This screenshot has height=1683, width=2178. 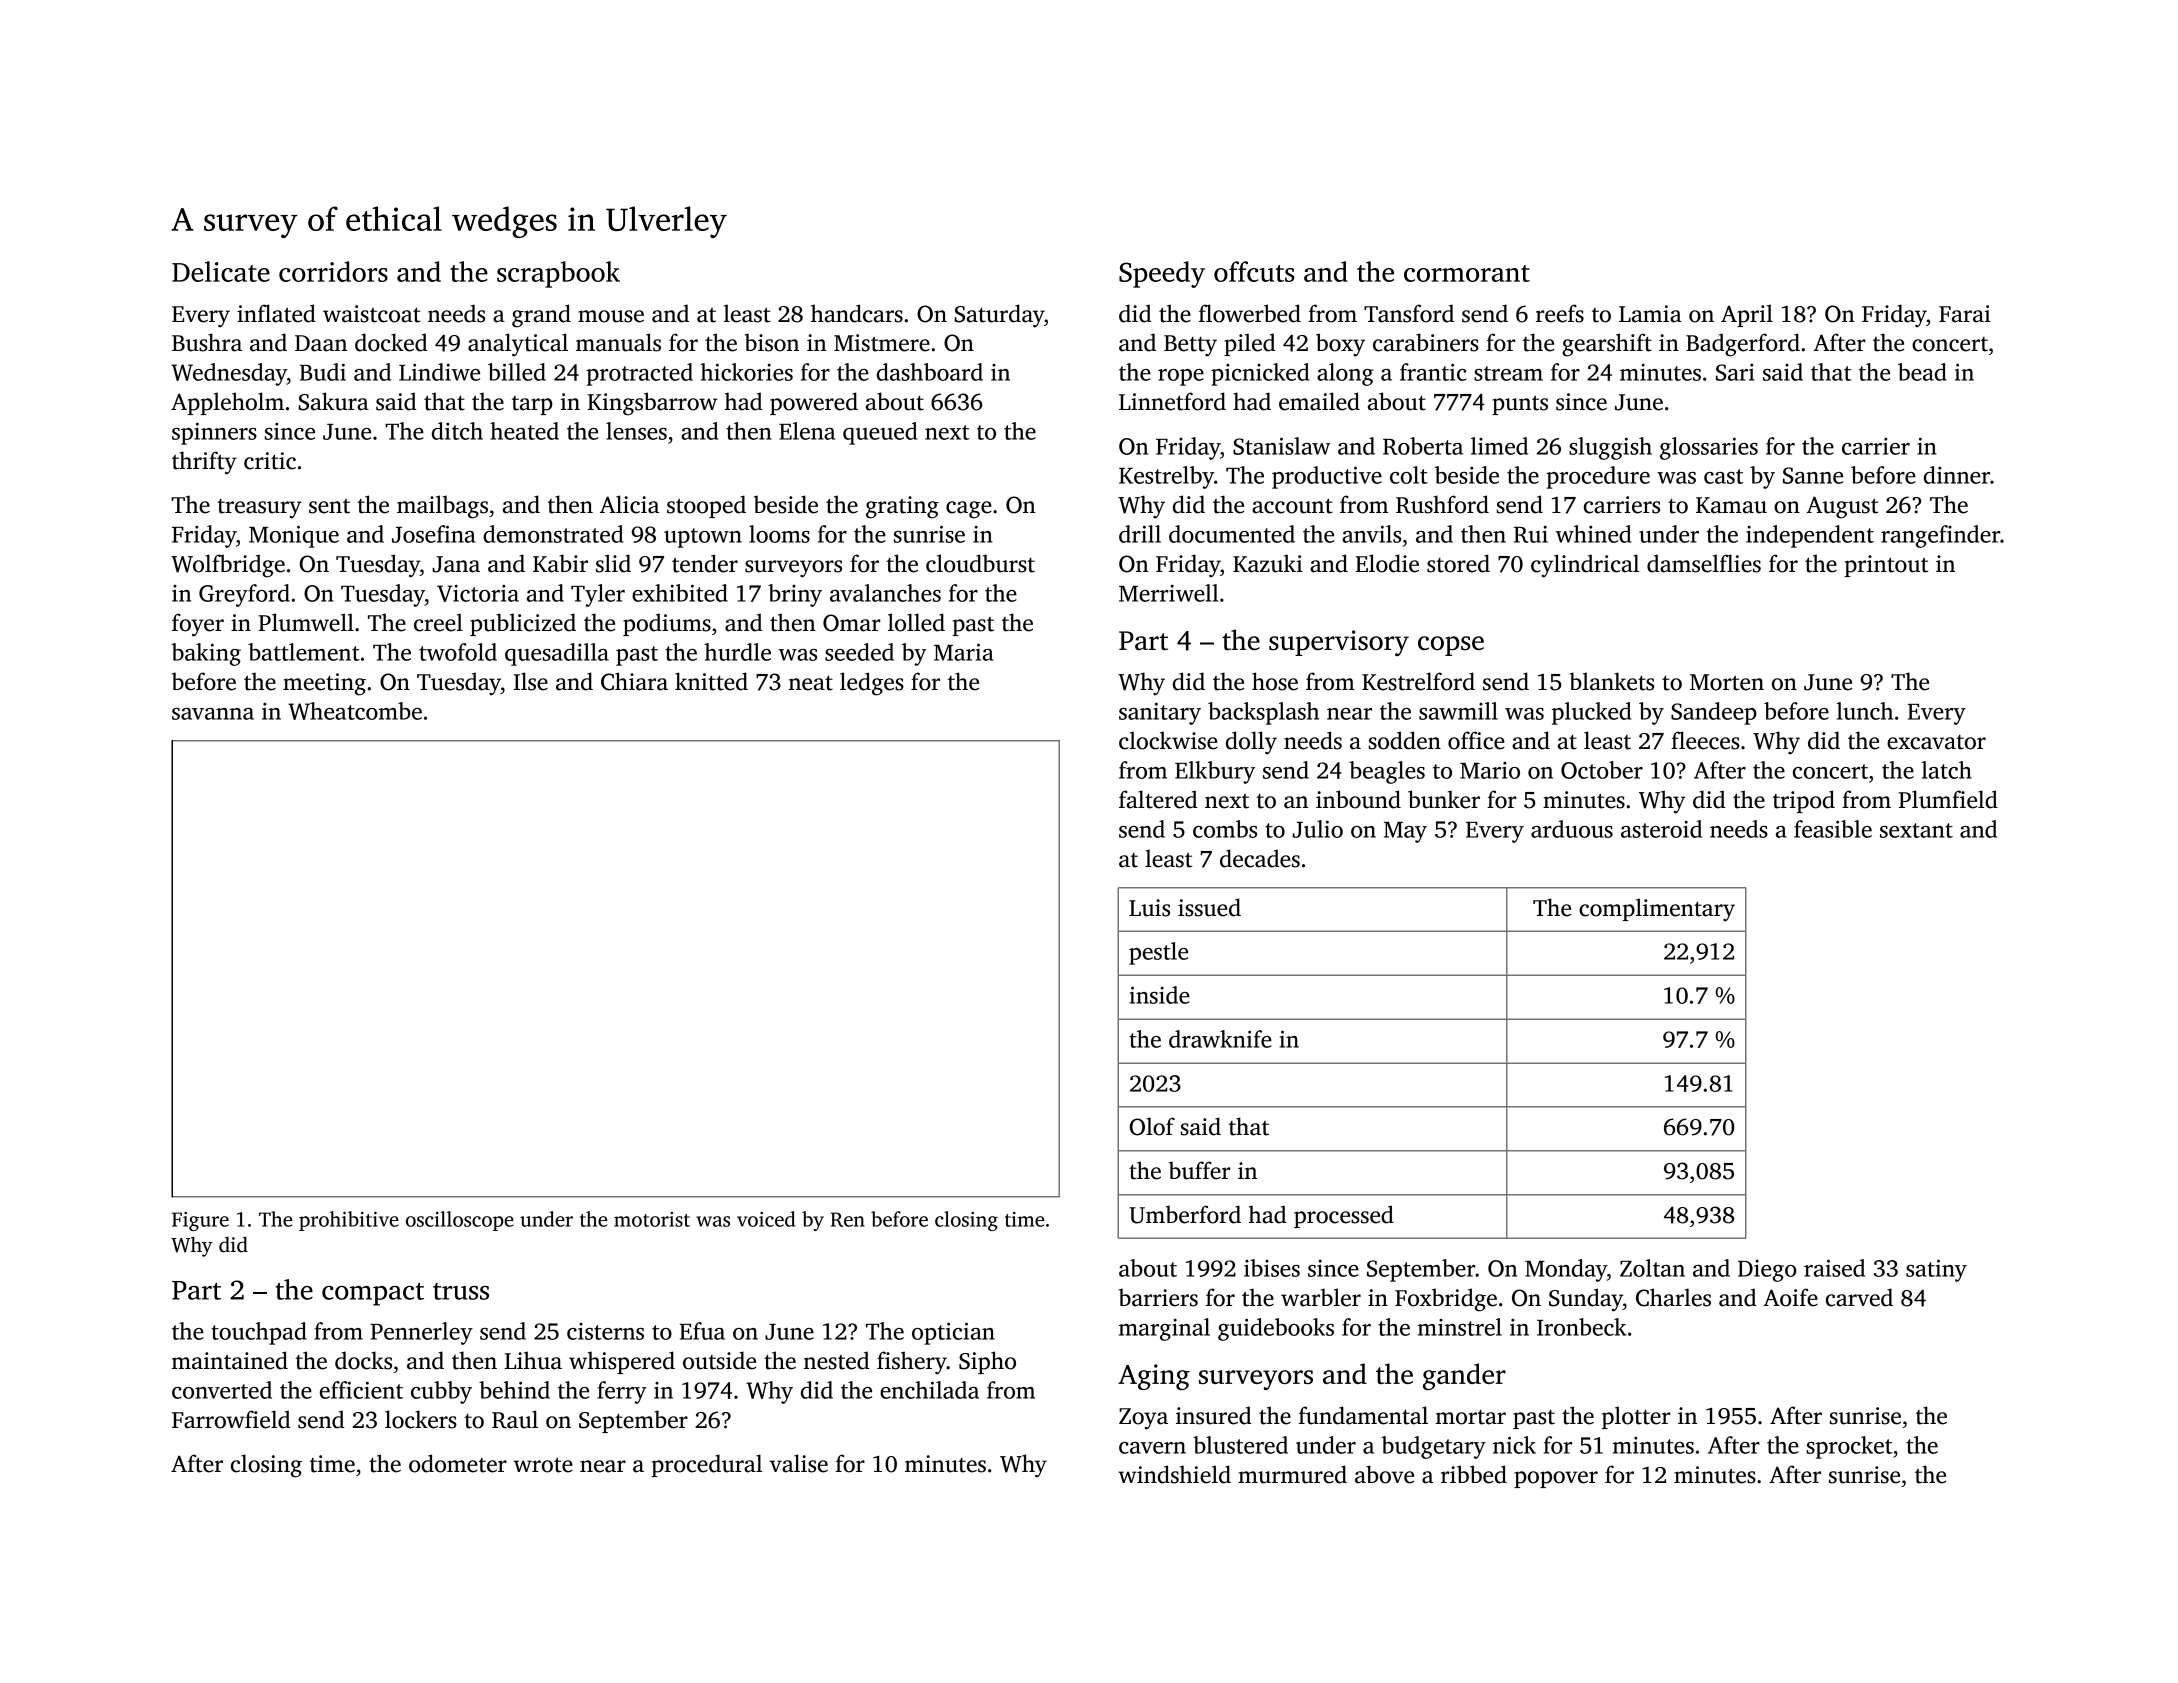 What do you see at coordinates (930, 372) in the screenshot?
I see `dashboard` at bounding box center [930, 372].
